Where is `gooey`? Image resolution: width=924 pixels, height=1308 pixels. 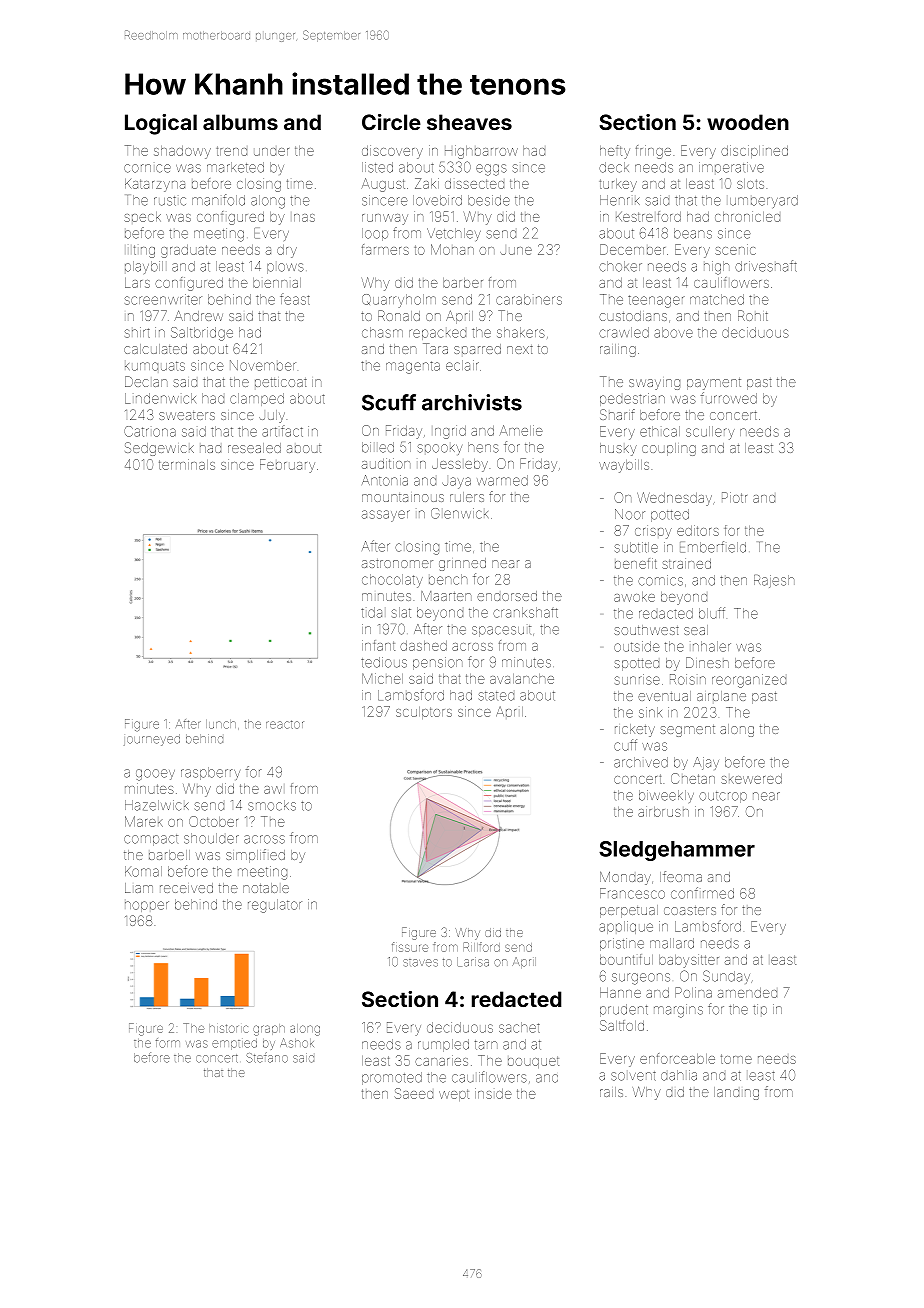 gooey is located at coordinates (155, 775).
